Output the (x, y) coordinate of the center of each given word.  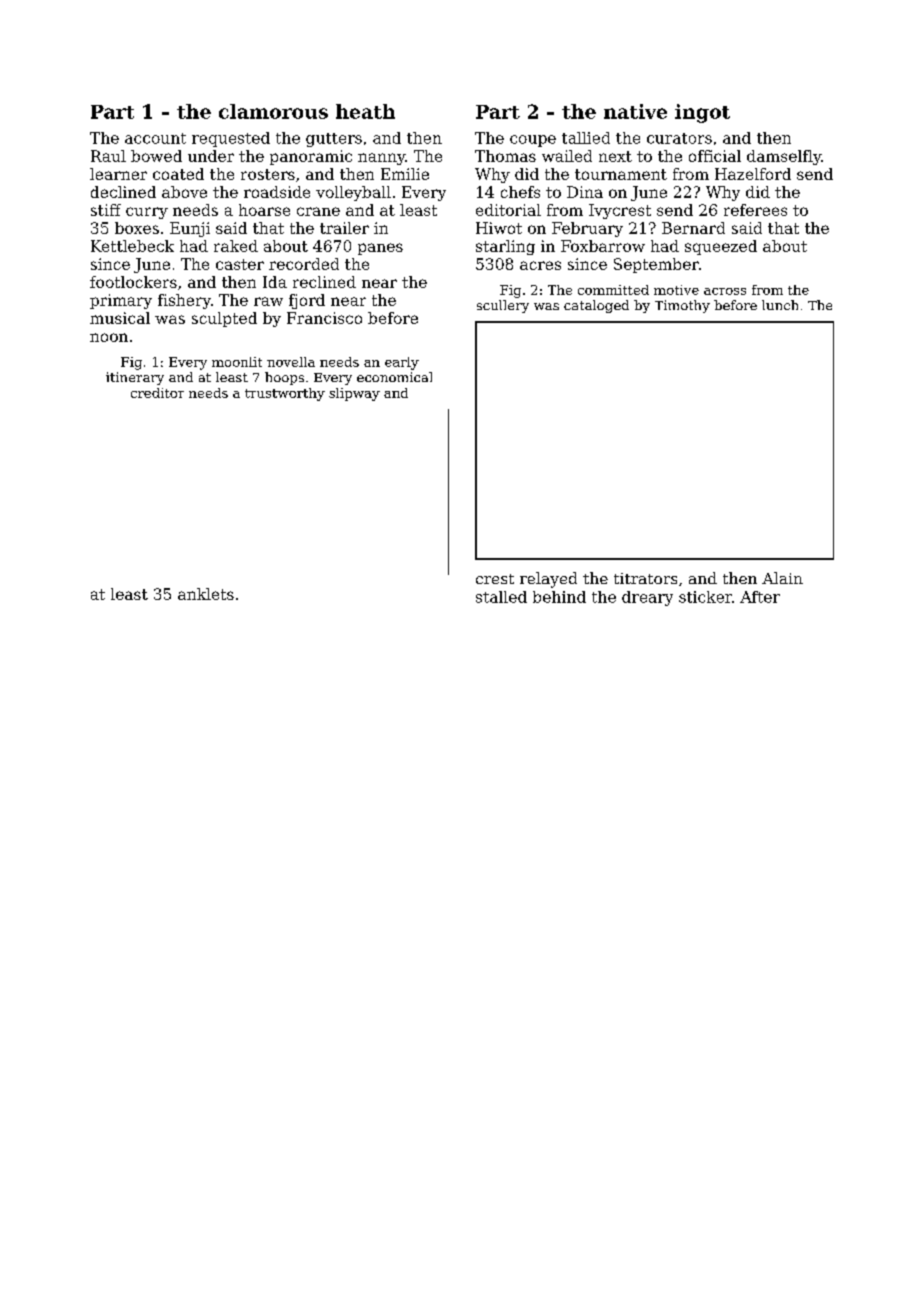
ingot (702, 113)
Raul (108, 156)
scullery (503, 306)
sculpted (224, 319)
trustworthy (285, 394)
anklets (206, 594)
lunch (780, 305)
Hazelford (753, 174)
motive (676, 290)
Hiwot (499, 228)
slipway (354, 394)
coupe (533, 141)
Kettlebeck (132, 246)
